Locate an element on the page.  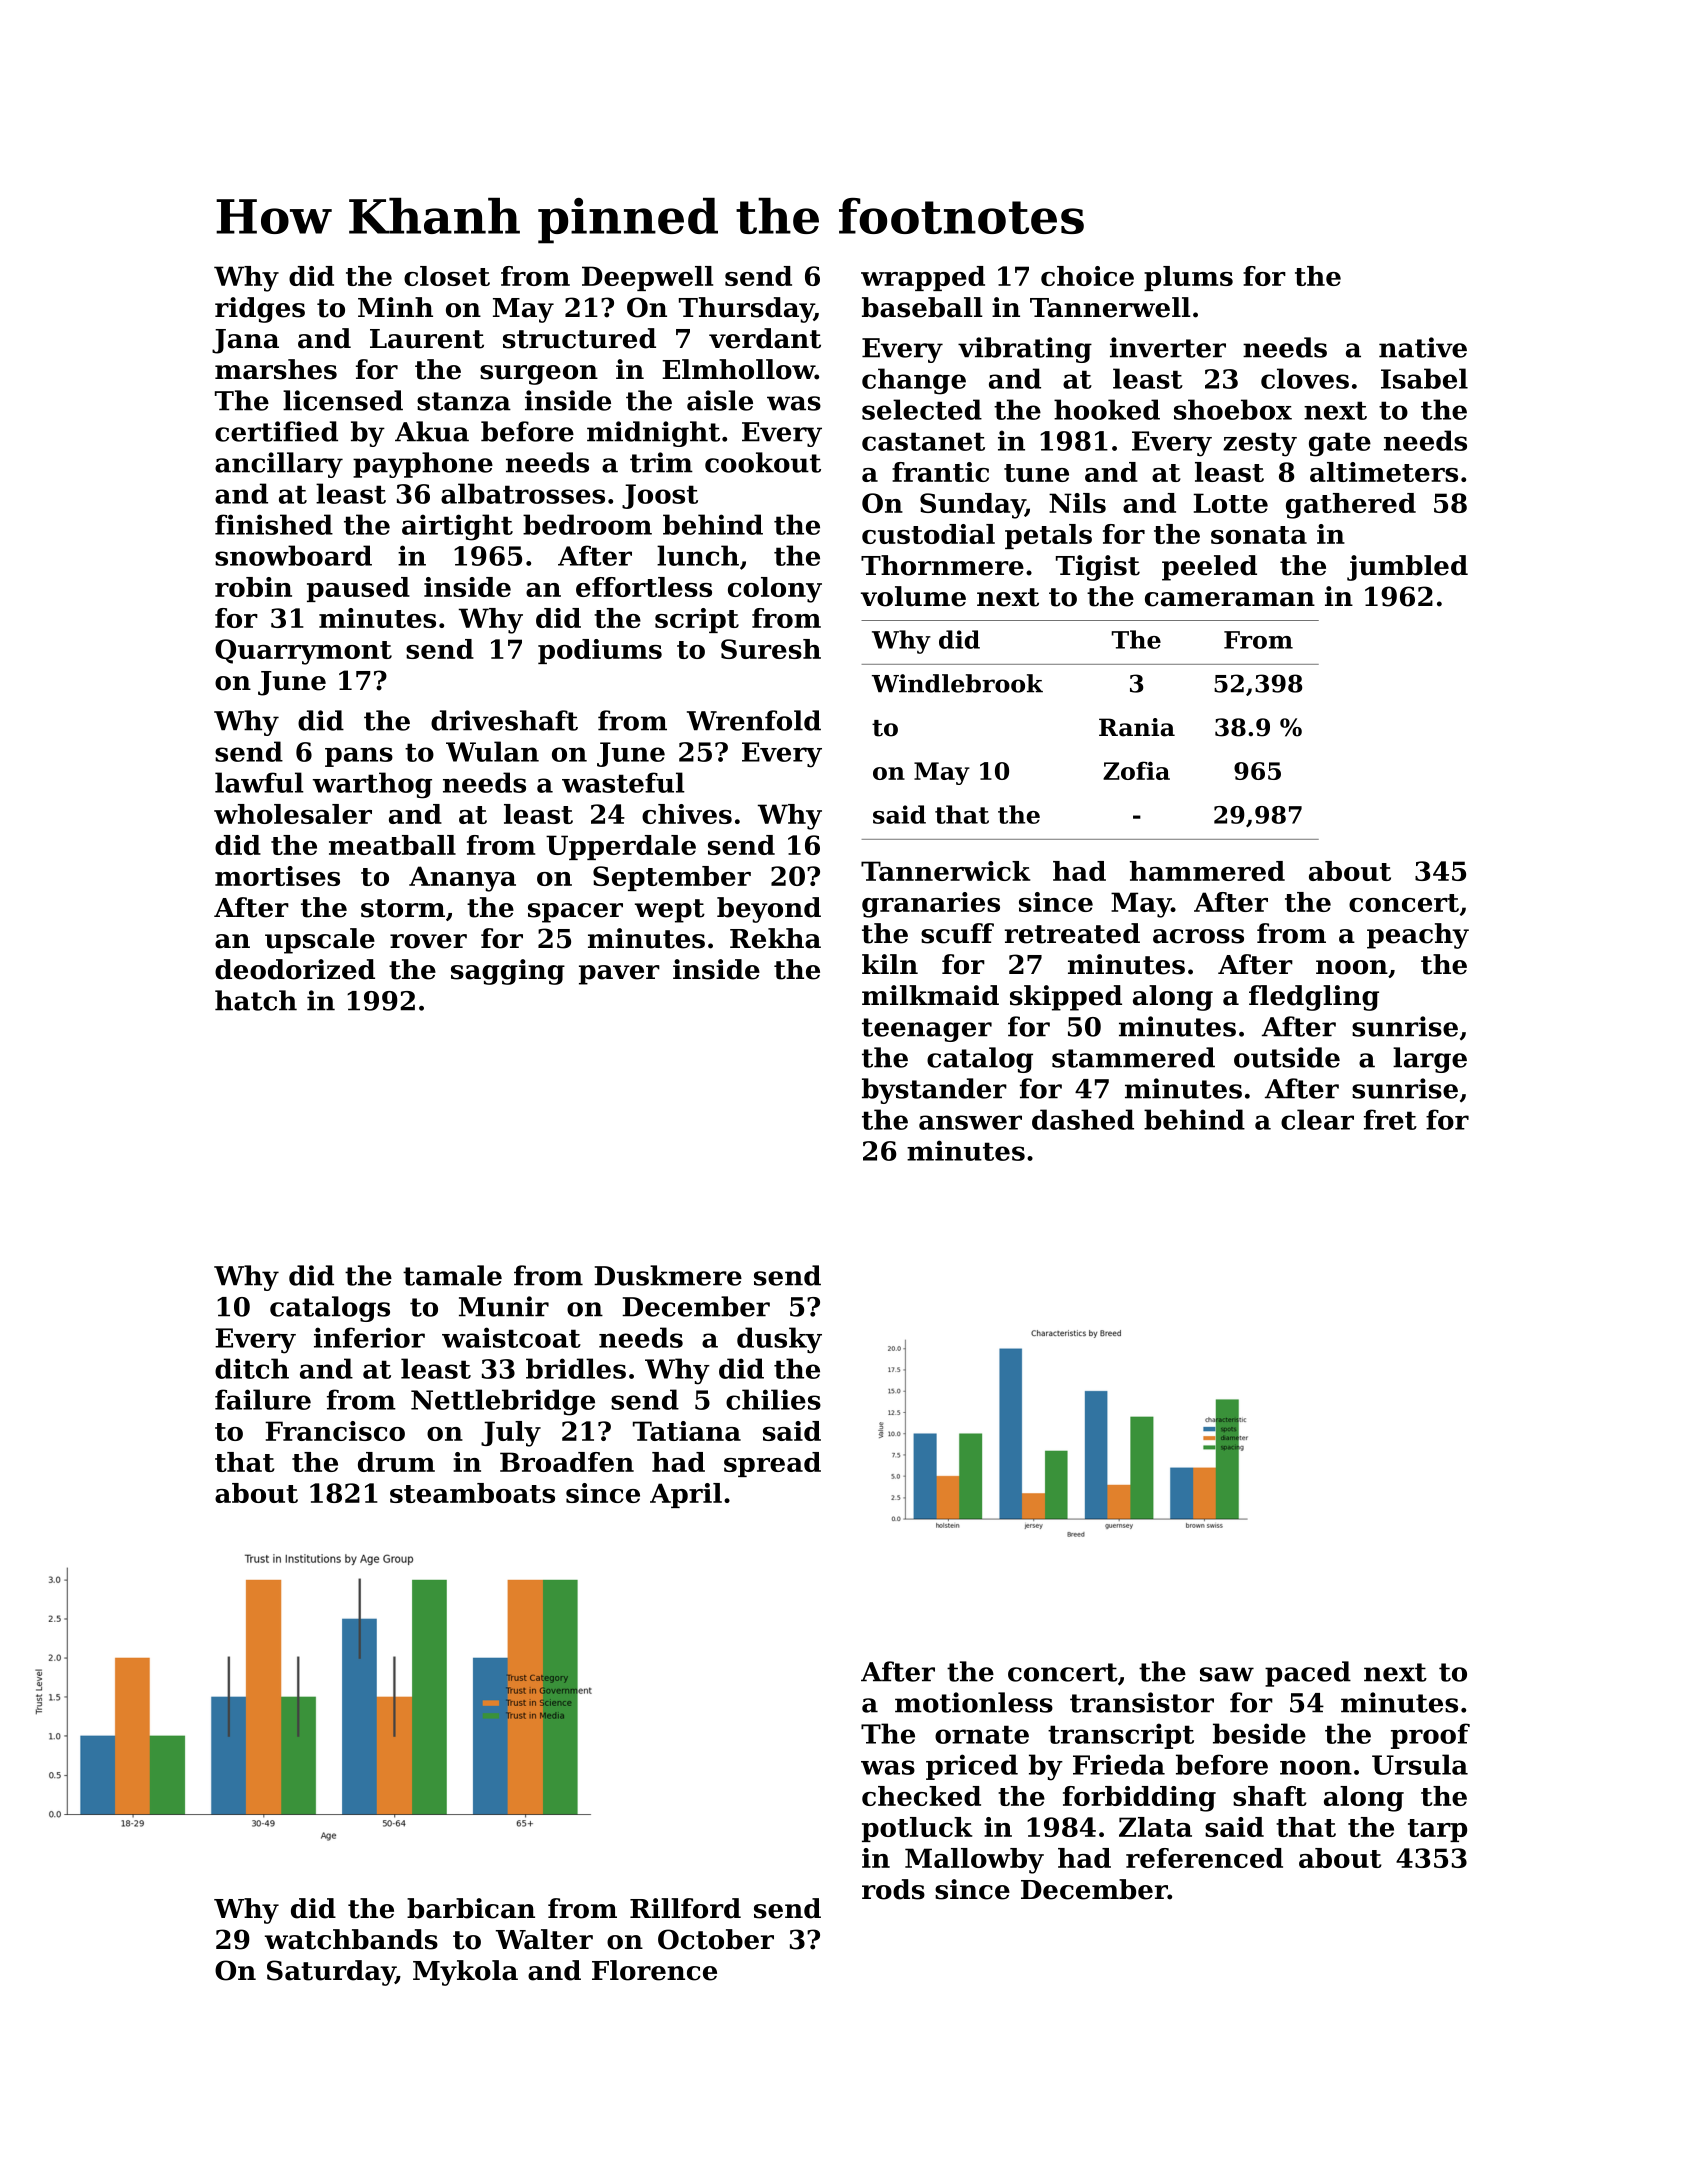
hammered is located at coordinates (1207, 871).
